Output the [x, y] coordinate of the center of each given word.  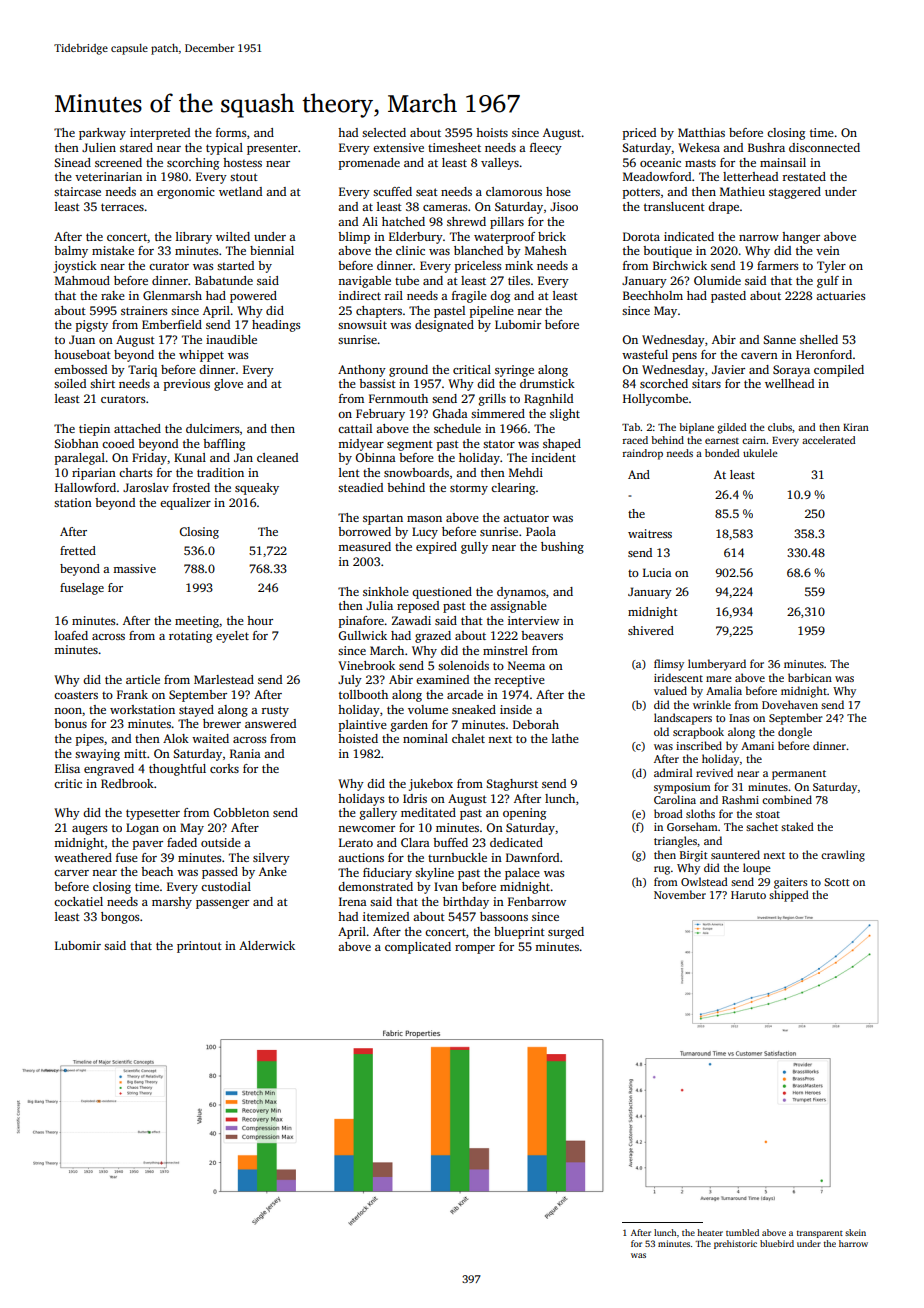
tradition [220, 472]
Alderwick [267, 945]
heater [710, 1232]
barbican [810, 677]
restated [804, 176]
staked [797, 826]
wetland [240, 191]
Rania [245, 753]
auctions [361, 857]
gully [474, 548]
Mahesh [546, 250]
